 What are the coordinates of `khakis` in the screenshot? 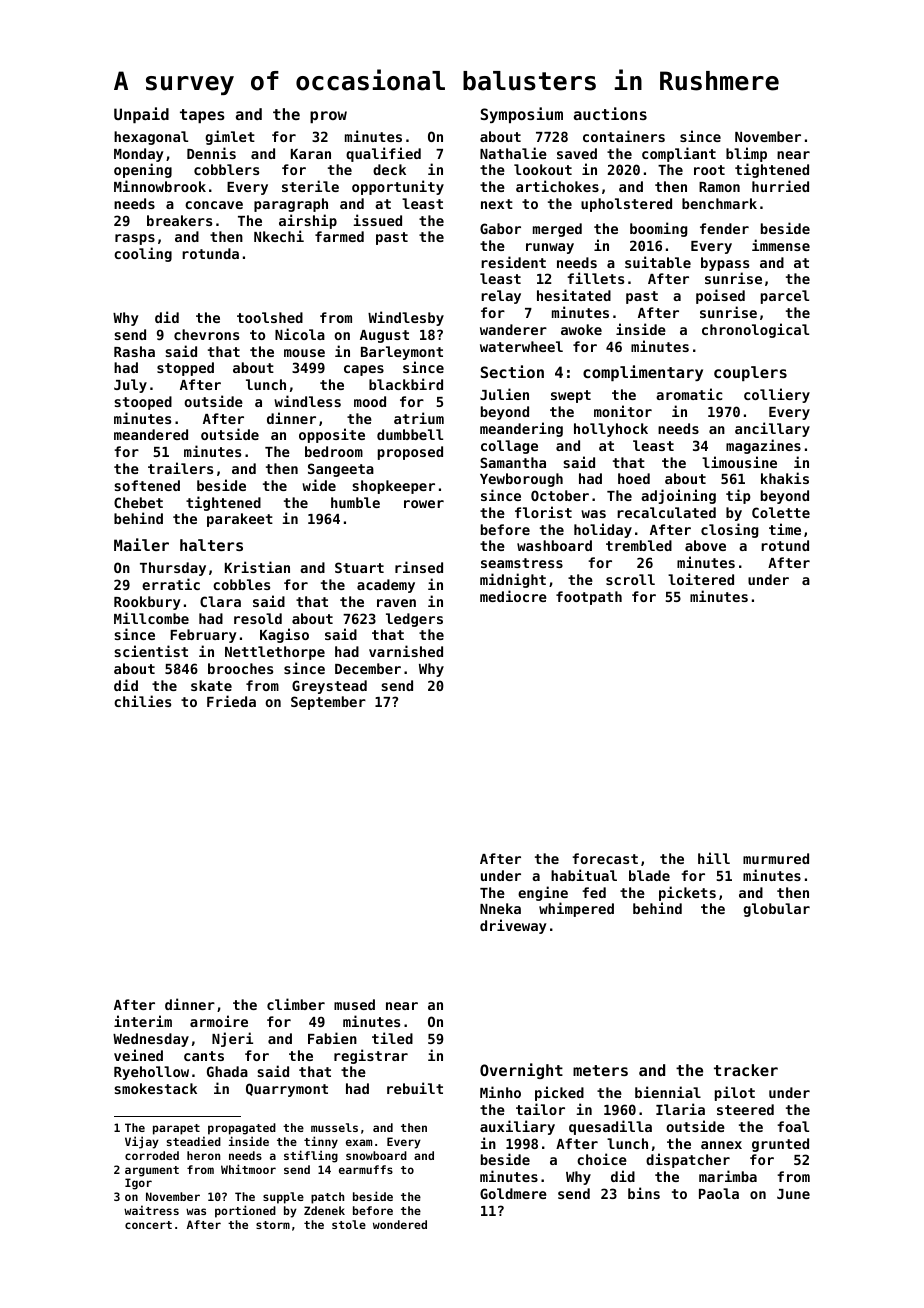 It's located at (785, 478).
